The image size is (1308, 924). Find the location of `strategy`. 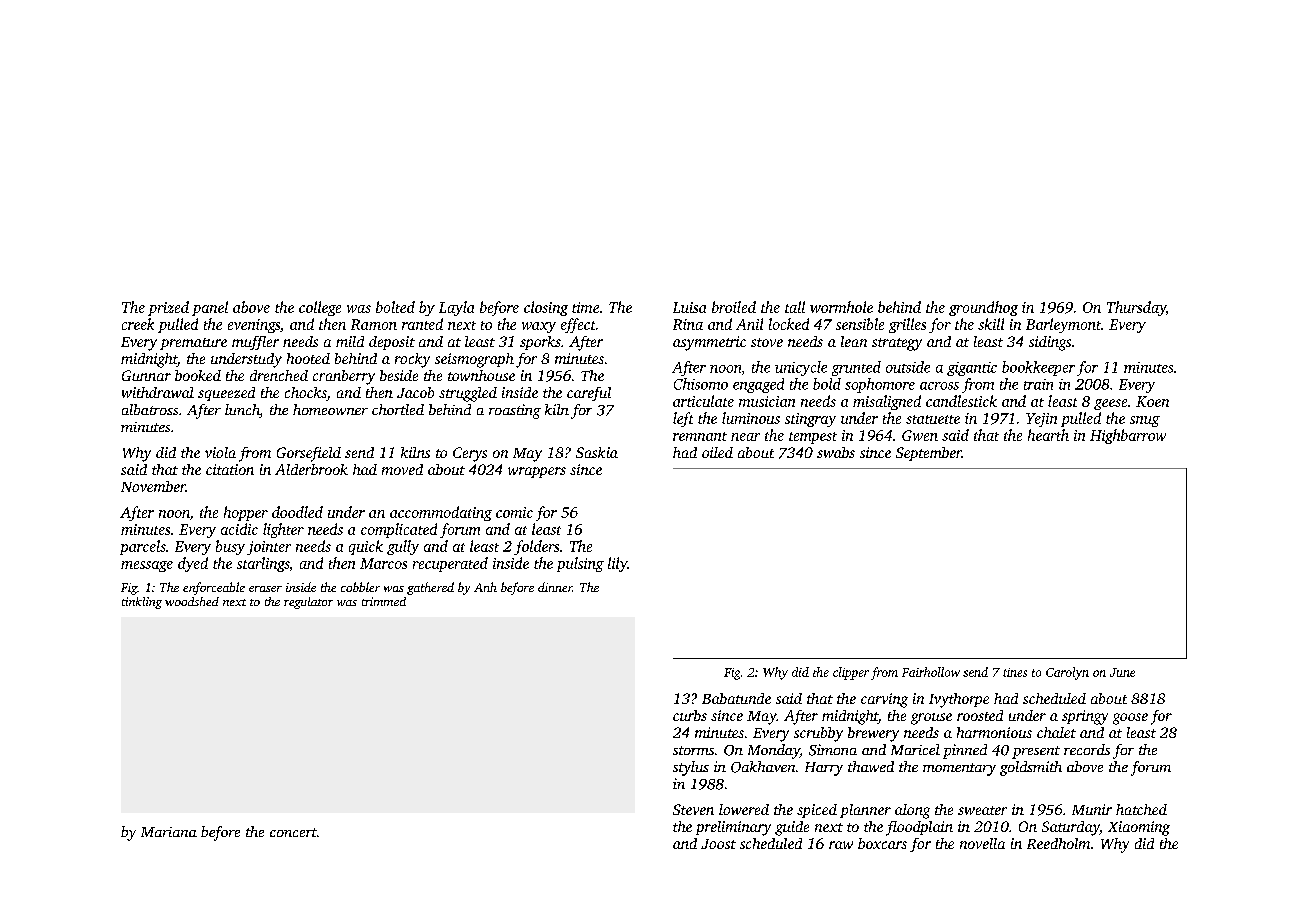

strategy is located at coordinates (897, 344).
